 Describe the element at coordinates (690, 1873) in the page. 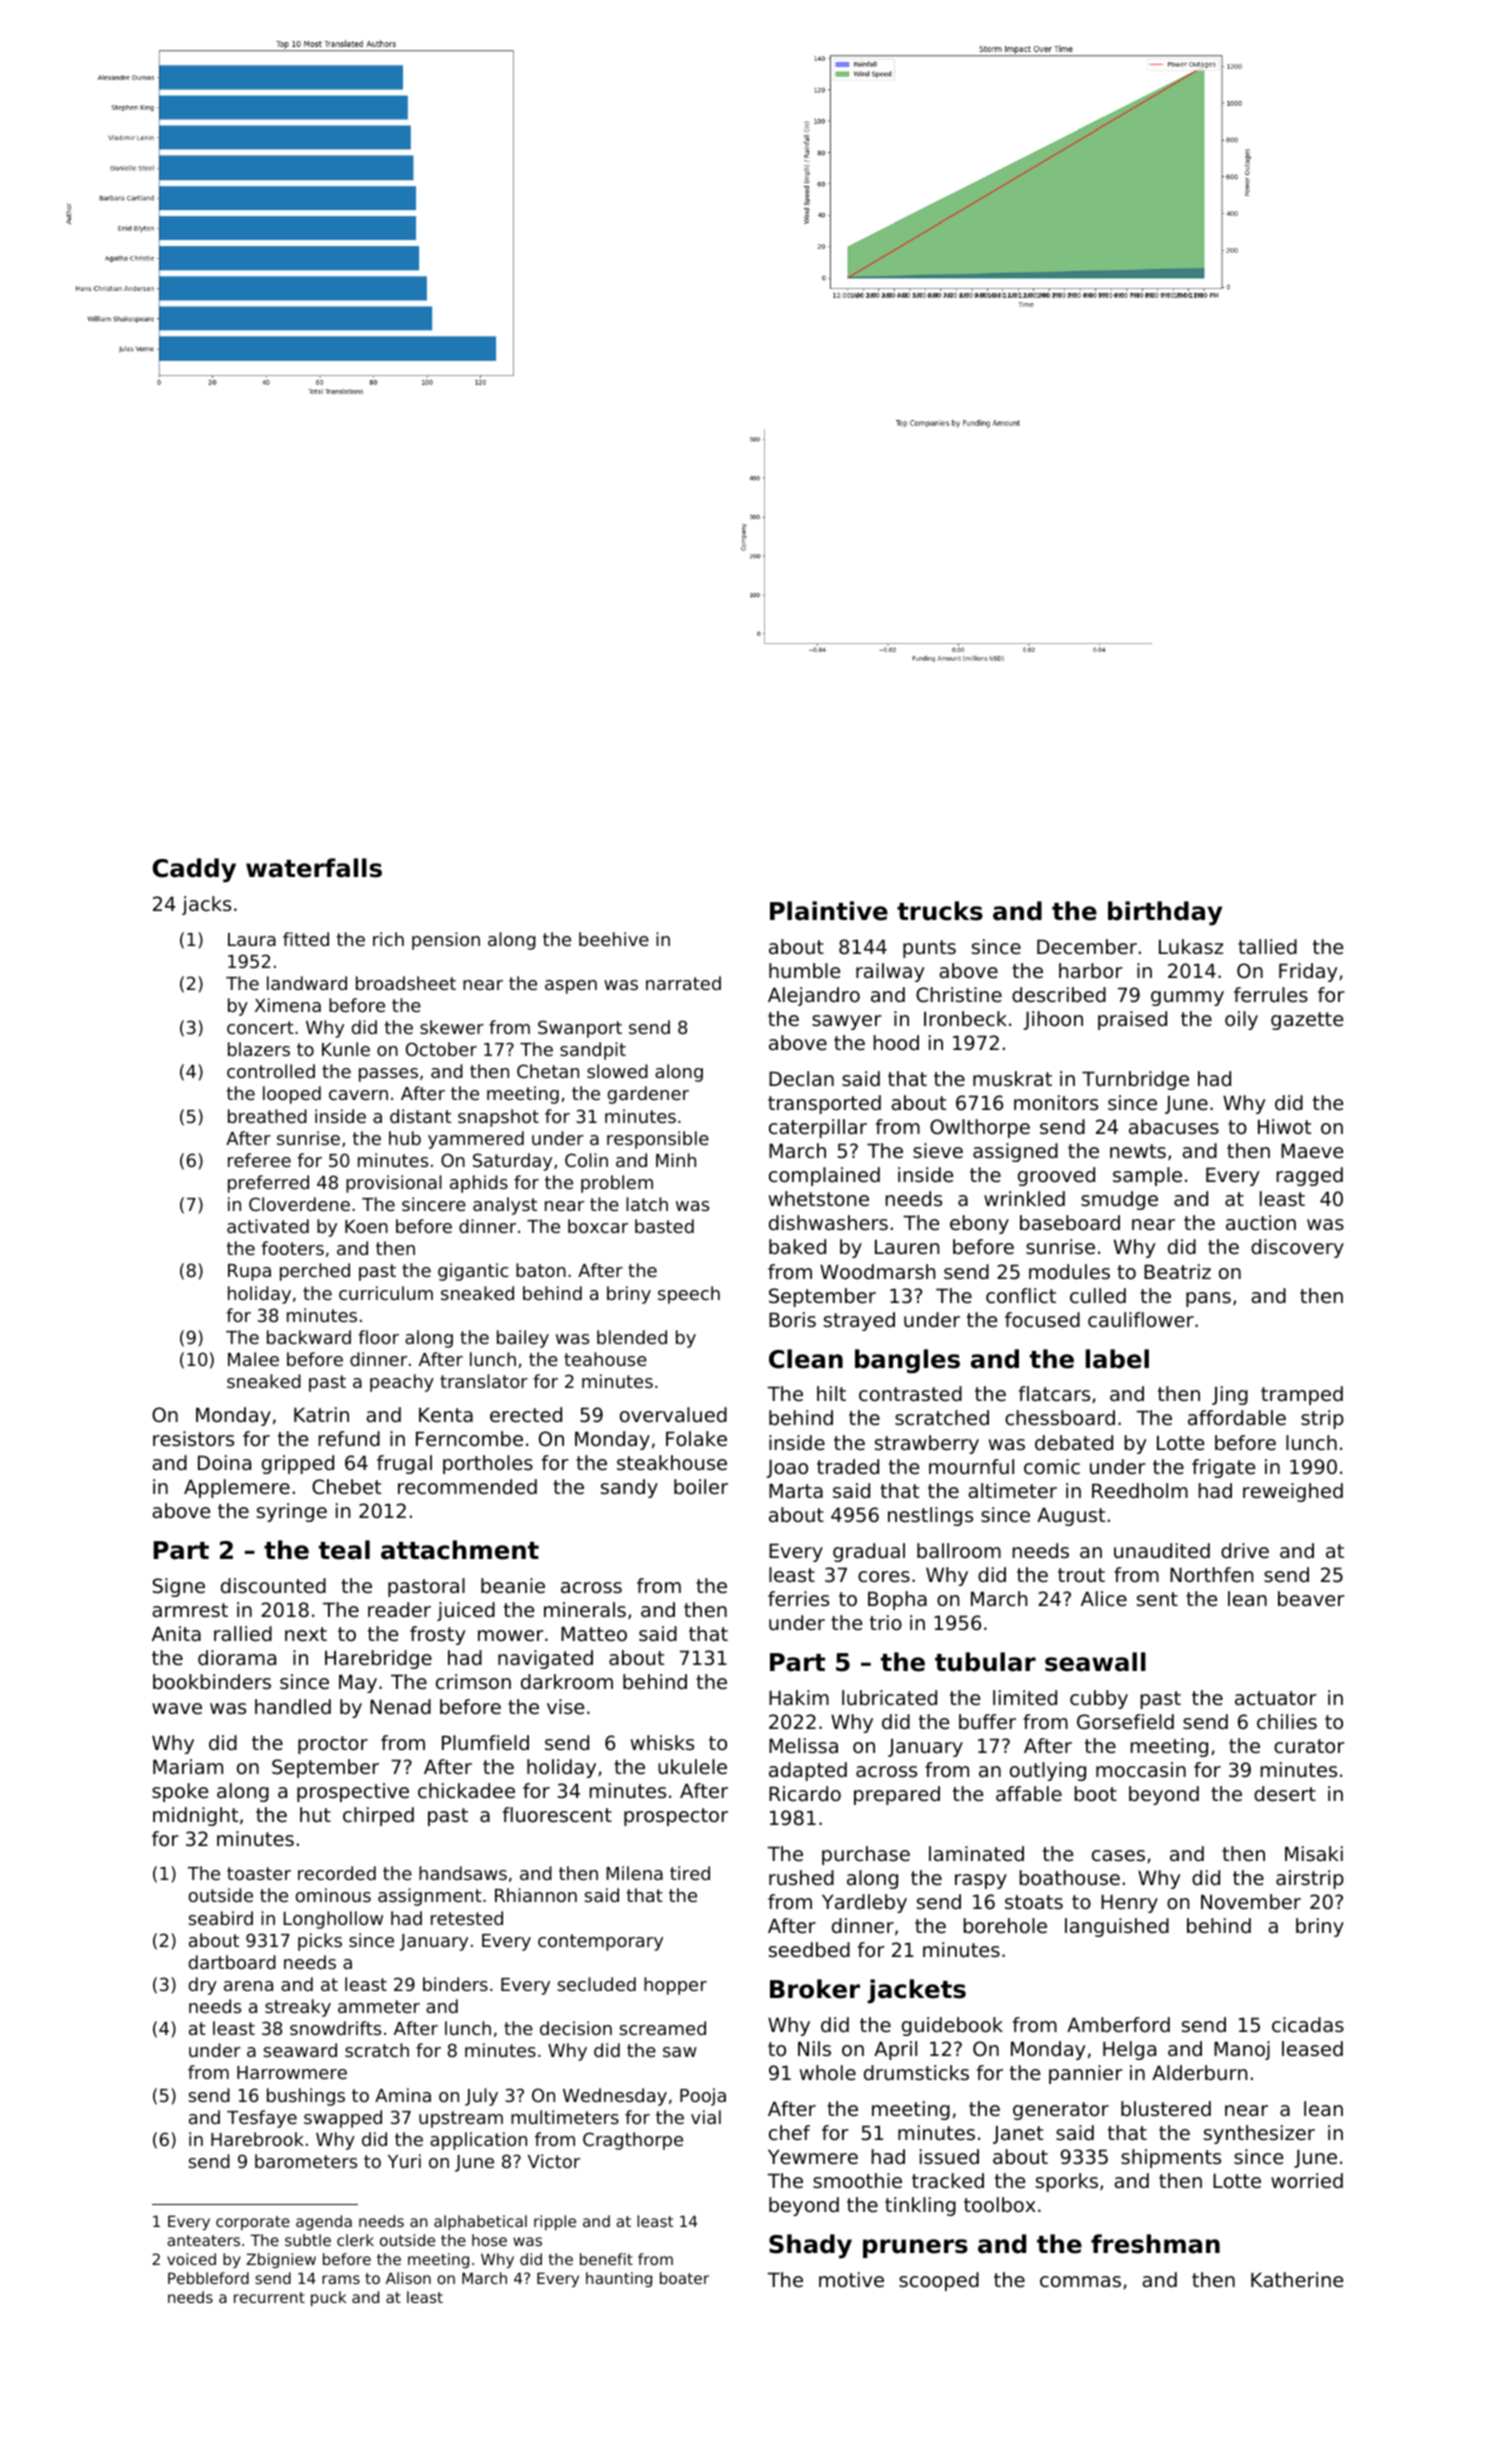

I see `tired` at that location.
